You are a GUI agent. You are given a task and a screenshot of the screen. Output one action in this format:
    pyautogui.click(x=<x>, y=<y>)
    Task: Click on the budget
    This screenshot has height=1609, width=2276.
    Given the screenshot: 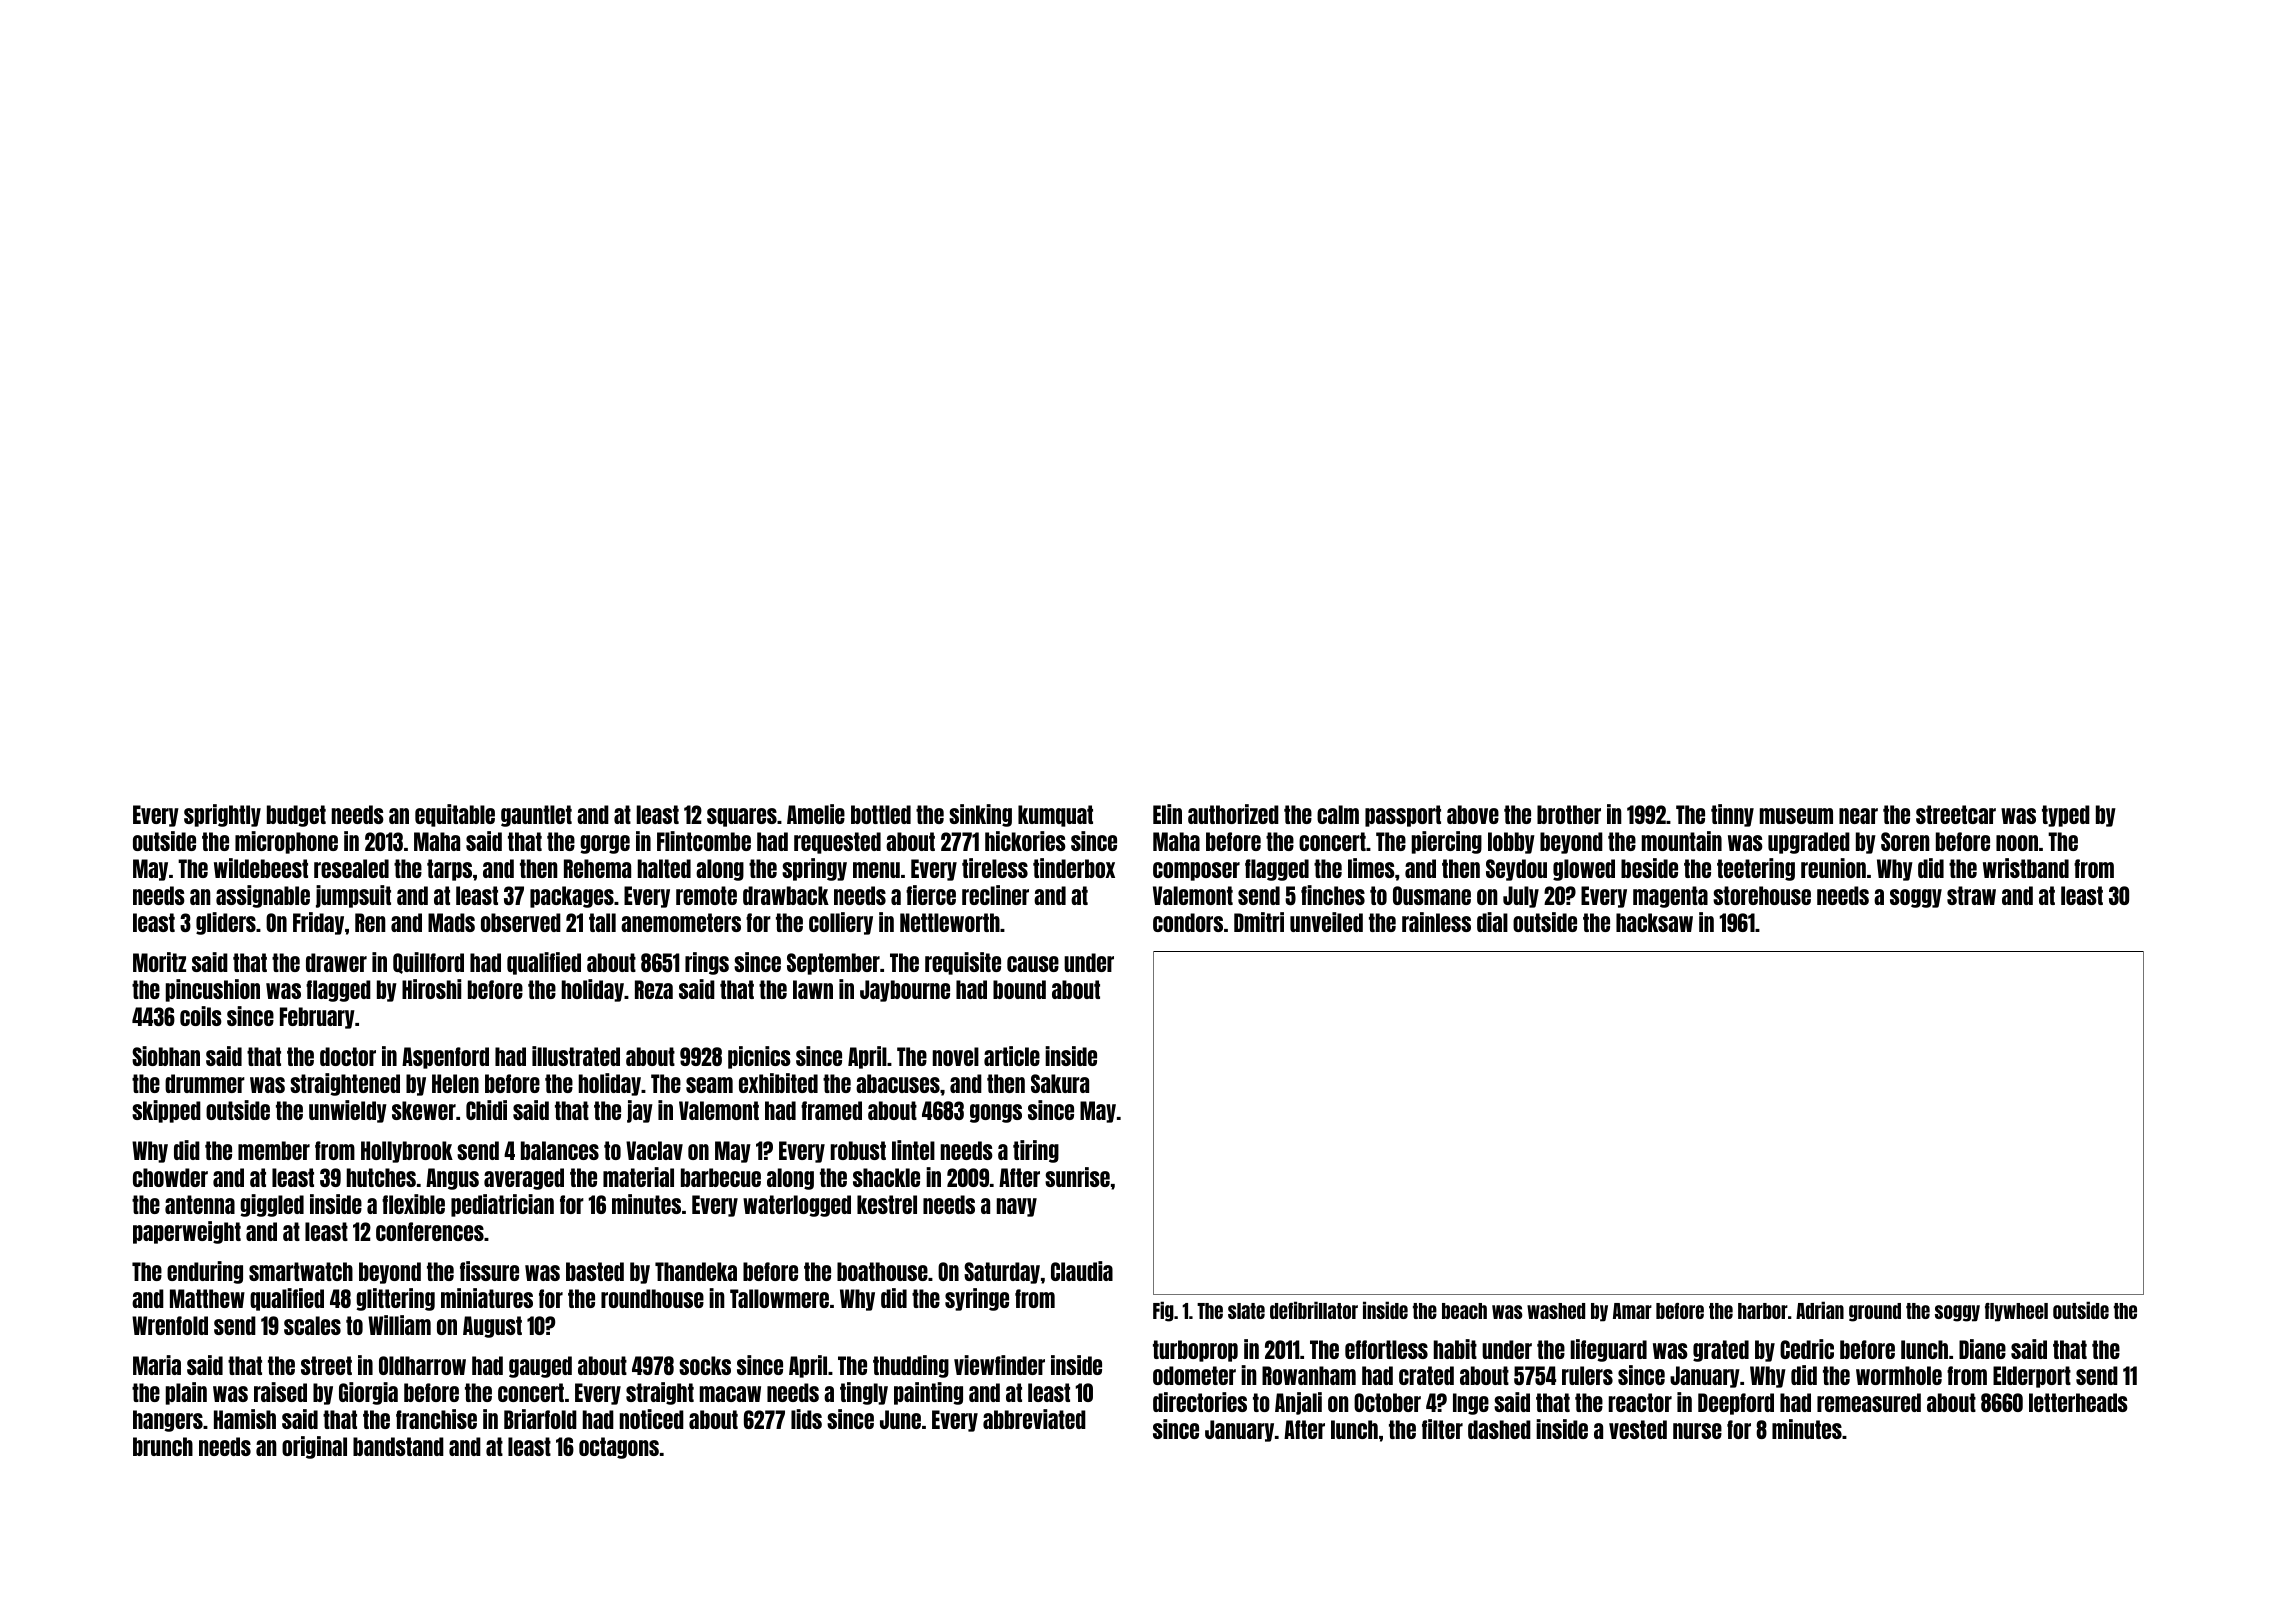 What is the action you would take?
    pyautogui.click(x=296, y=816)
